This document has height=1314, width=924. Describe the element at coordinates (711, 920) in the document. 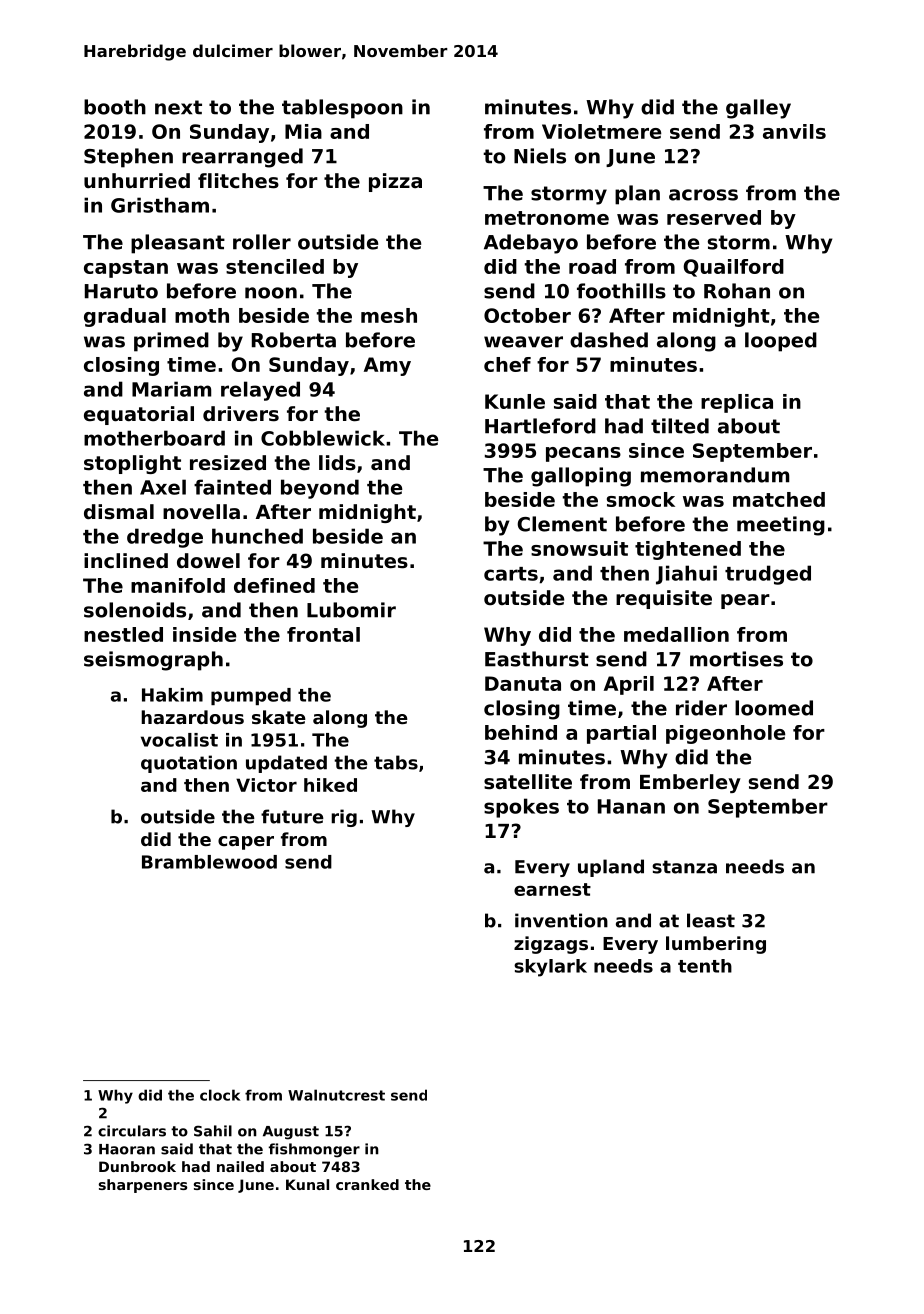

I see `least` at that location.
